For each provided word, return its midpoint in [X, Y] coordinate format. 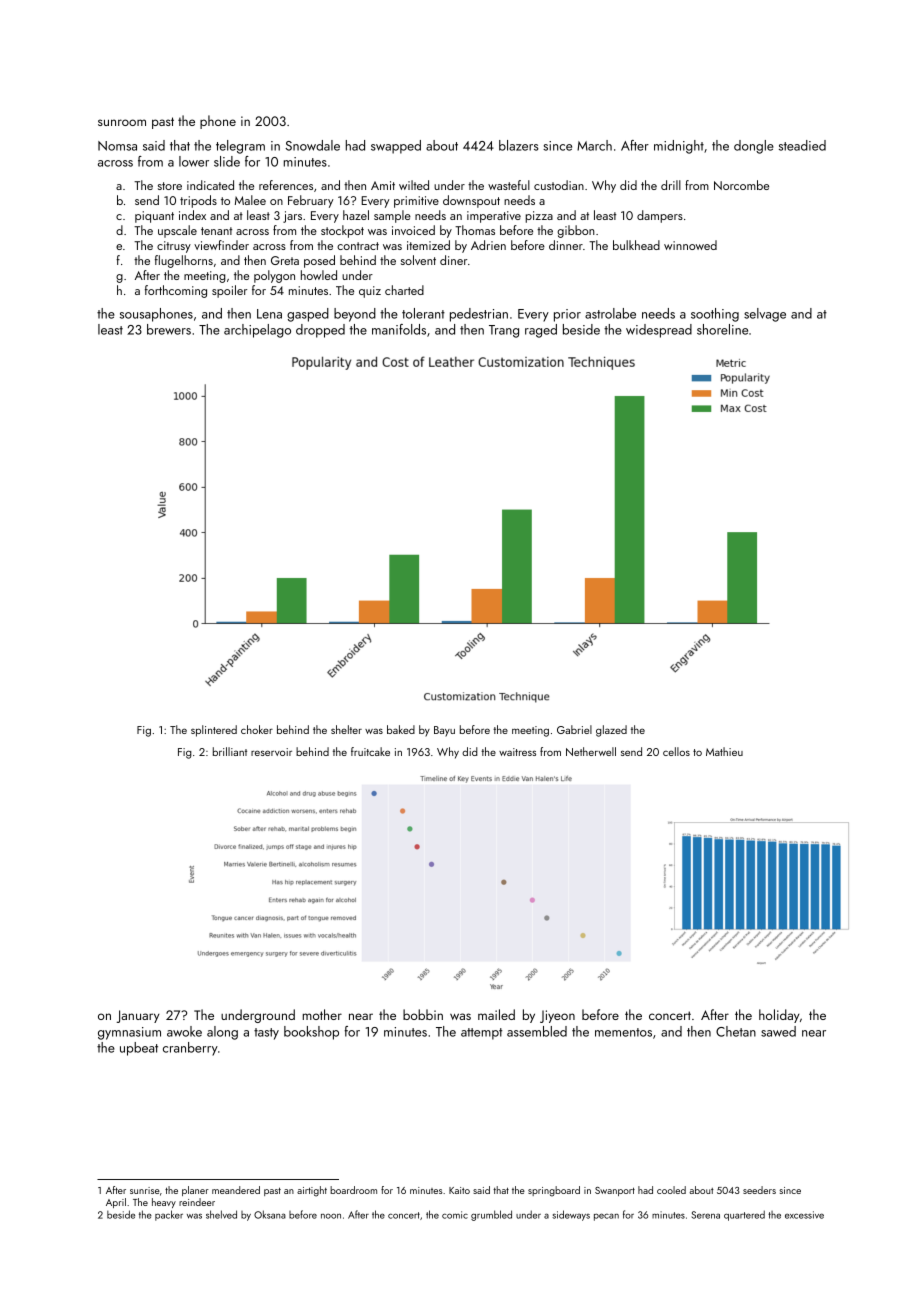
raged [541, 331]
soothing [715, 315]
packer [169, 1215]
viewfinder [221, 245]
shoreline [722, 329]
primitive [416, 202]
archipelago [257, 331]
